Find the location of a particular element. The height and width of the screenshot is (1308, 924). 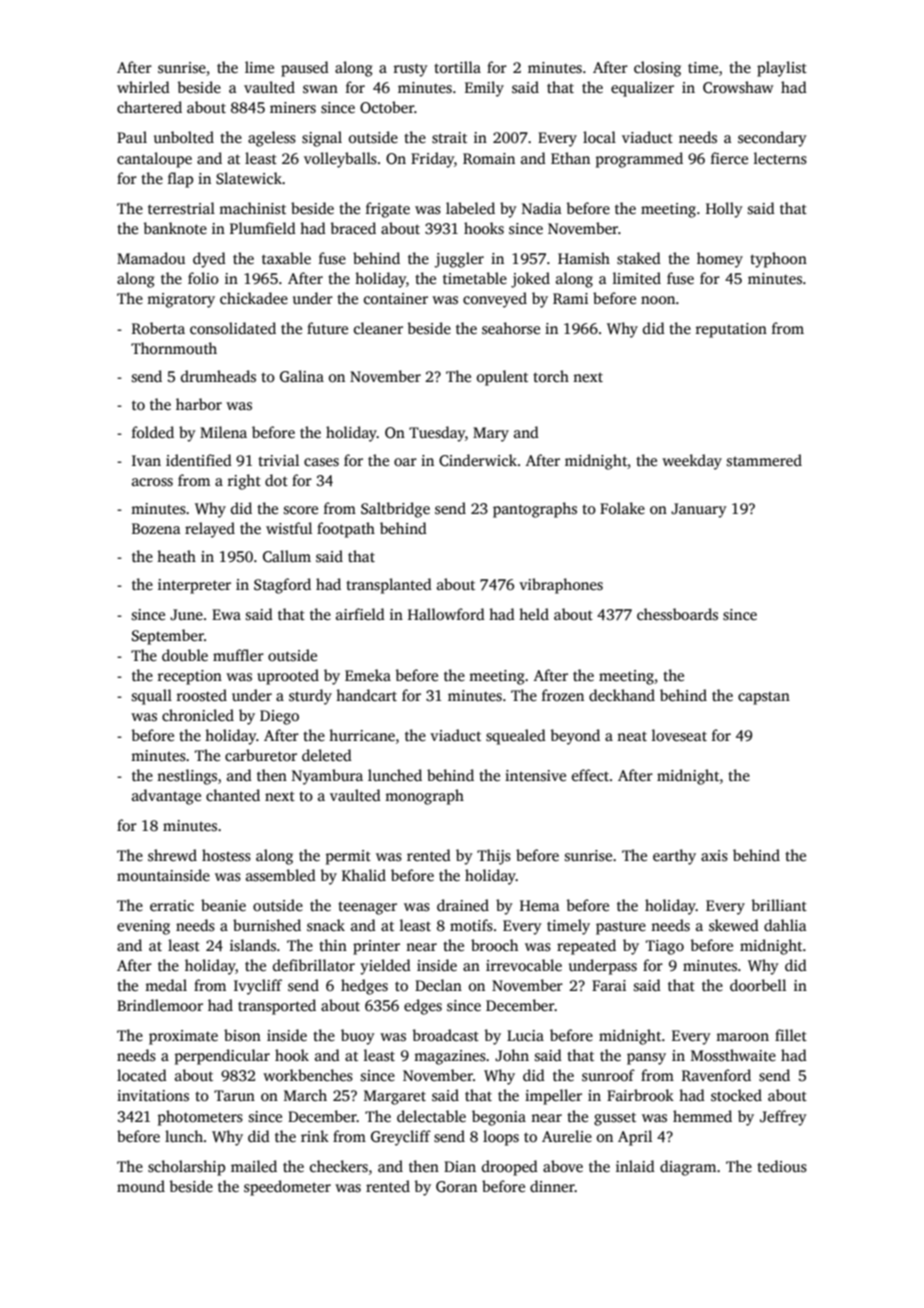

speedometer is located at coordinates (287, 1188).
